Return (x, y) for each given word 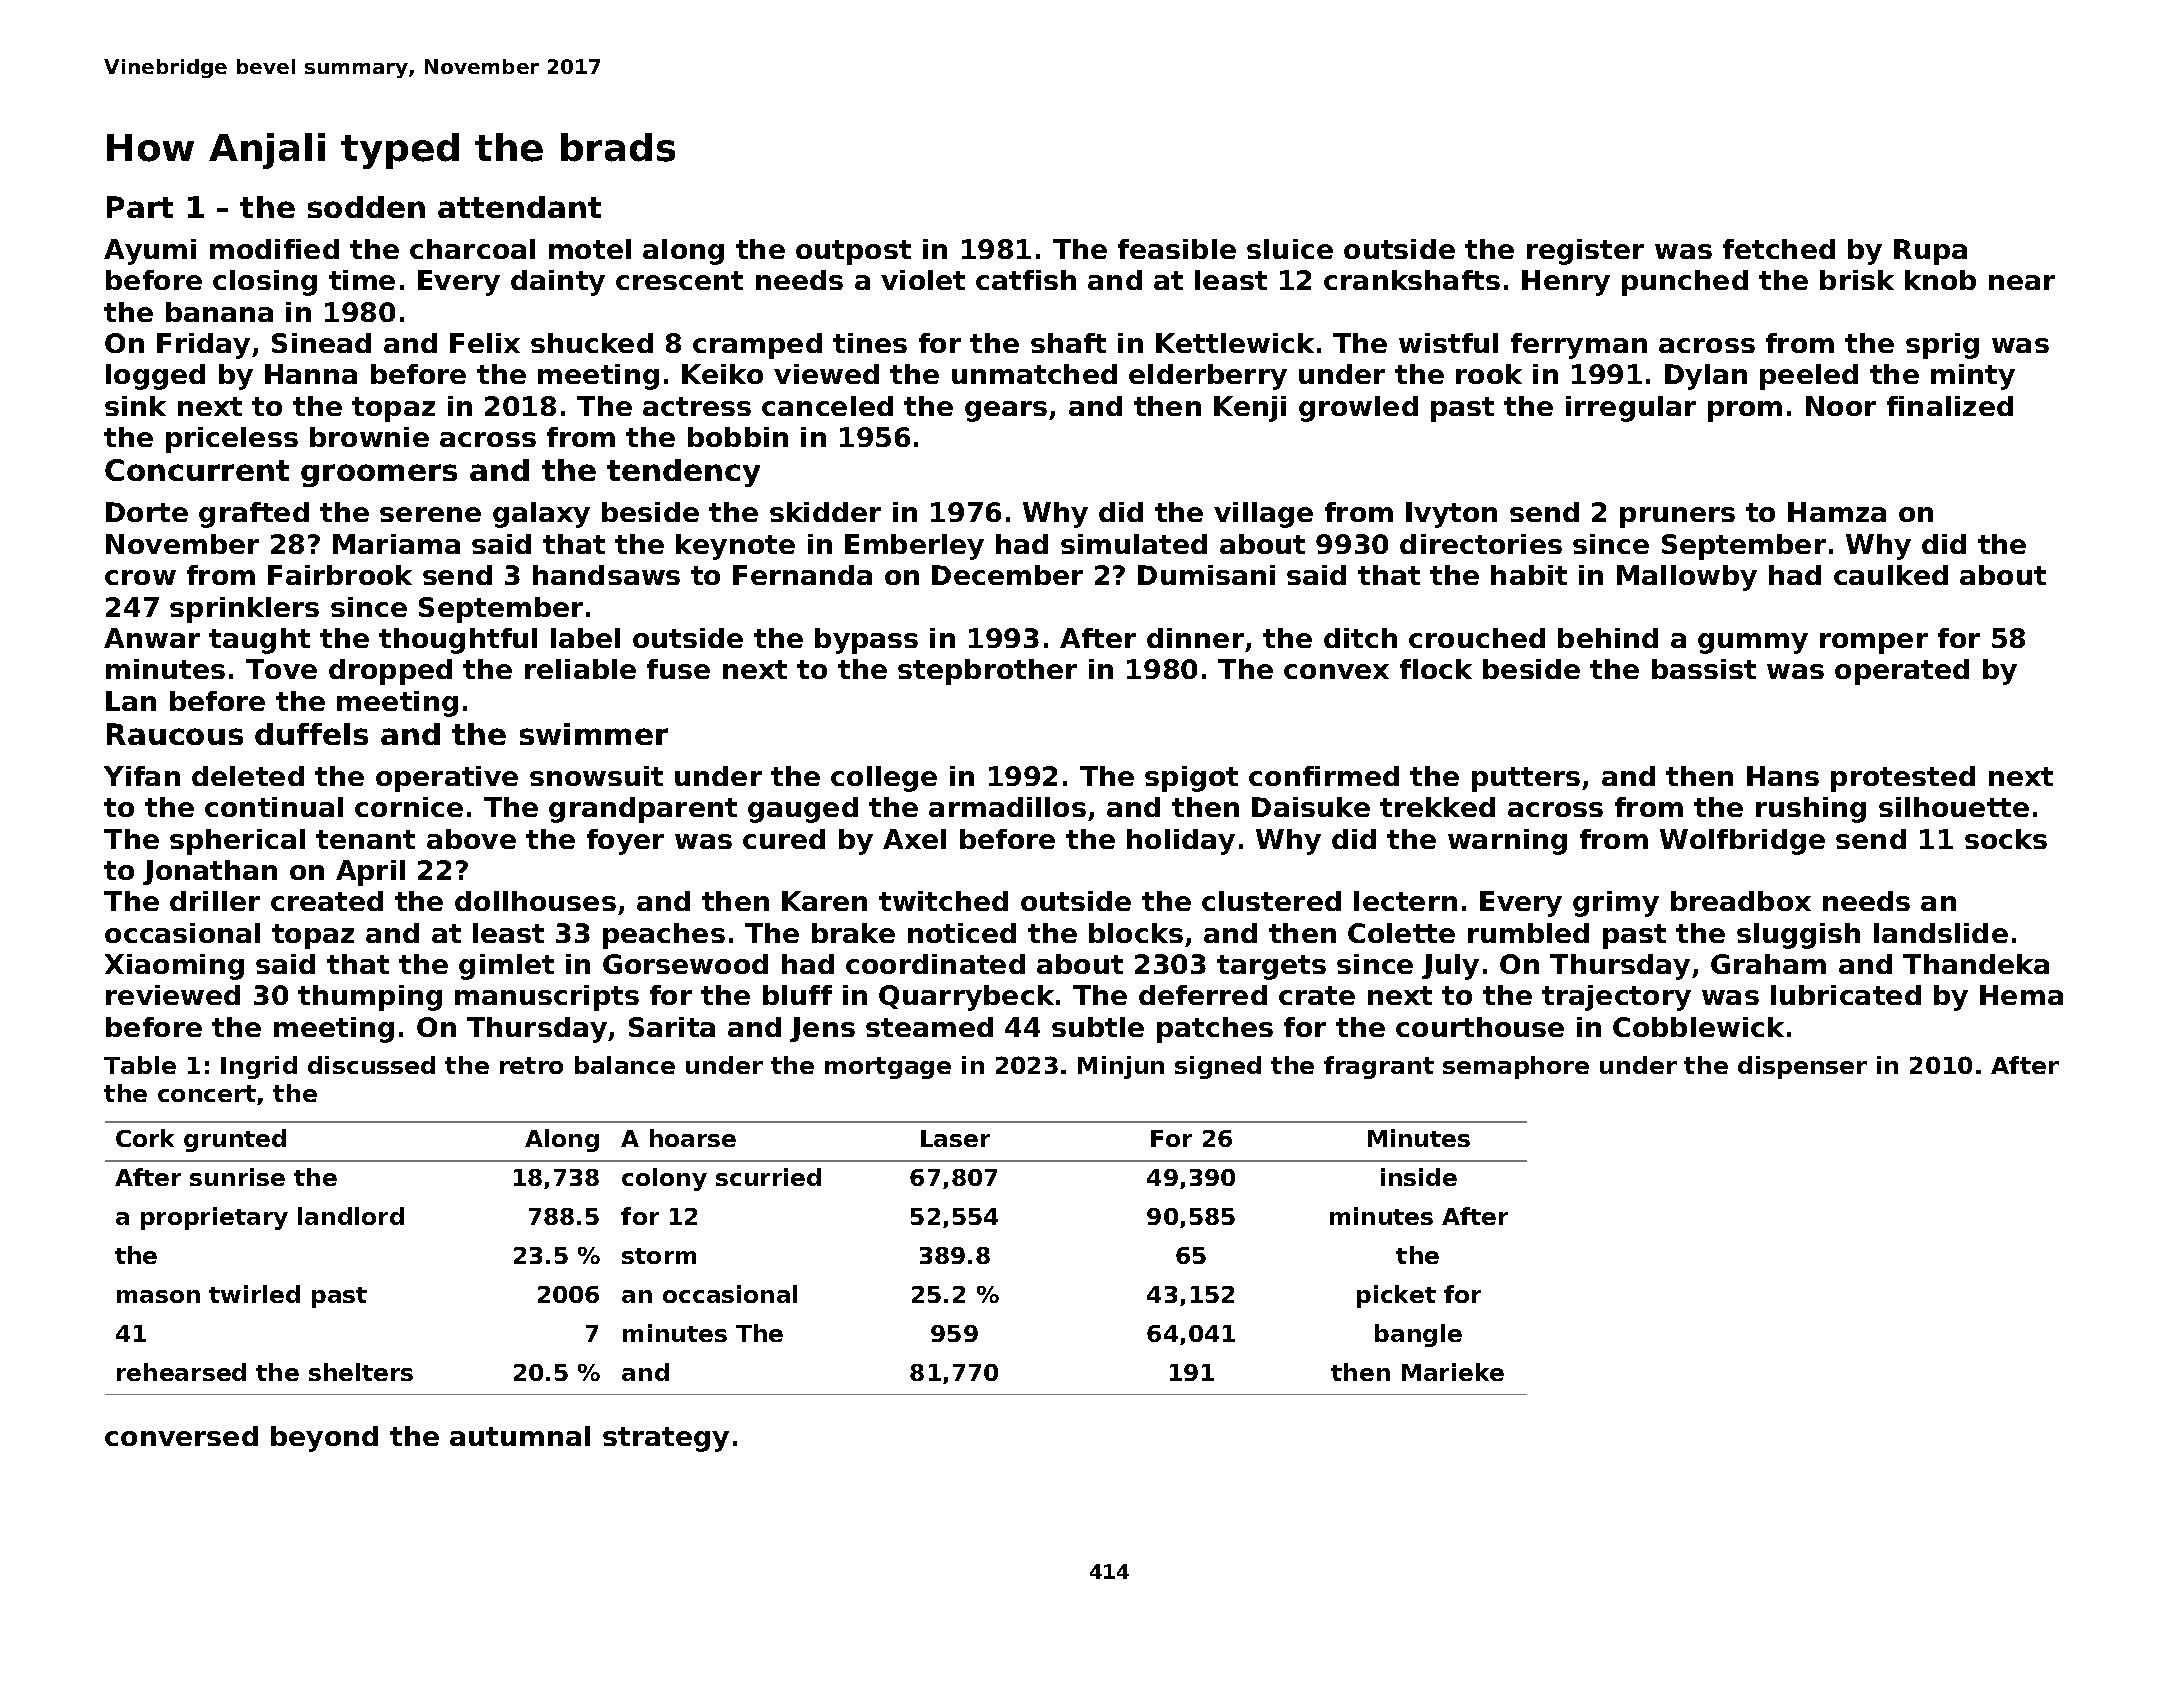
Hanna (311, 374)
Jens (822, 1029)
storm (659, 1256)
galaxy (541, 515)
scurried (768, 1177)
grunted (235, 1140)
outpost (853, 252)
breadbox (1741, 901)
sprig (1942, 346)
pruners (1677, 517)
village (1263, 515)
